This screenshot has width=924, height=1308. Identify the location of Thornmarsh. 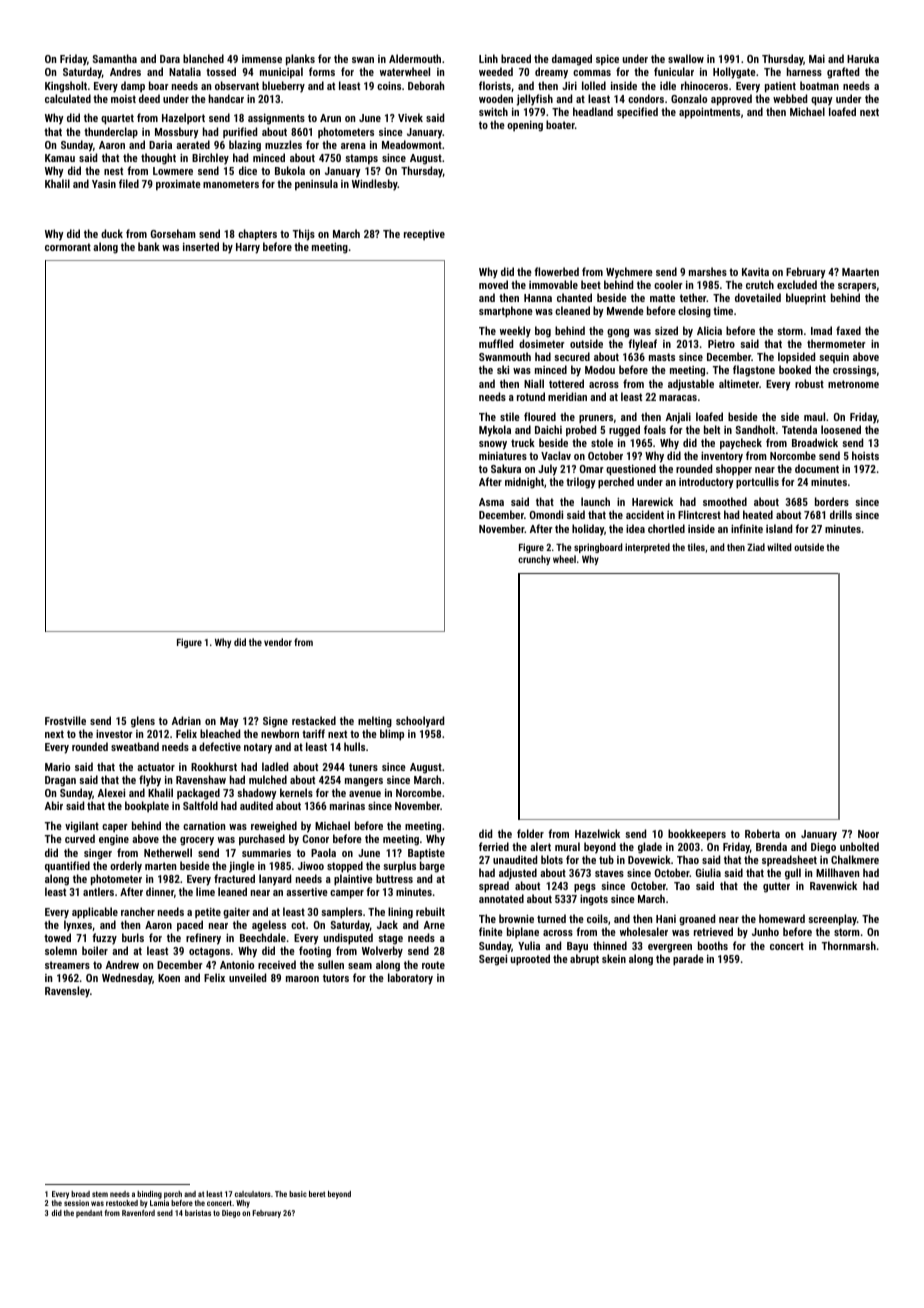
(849, 945).
